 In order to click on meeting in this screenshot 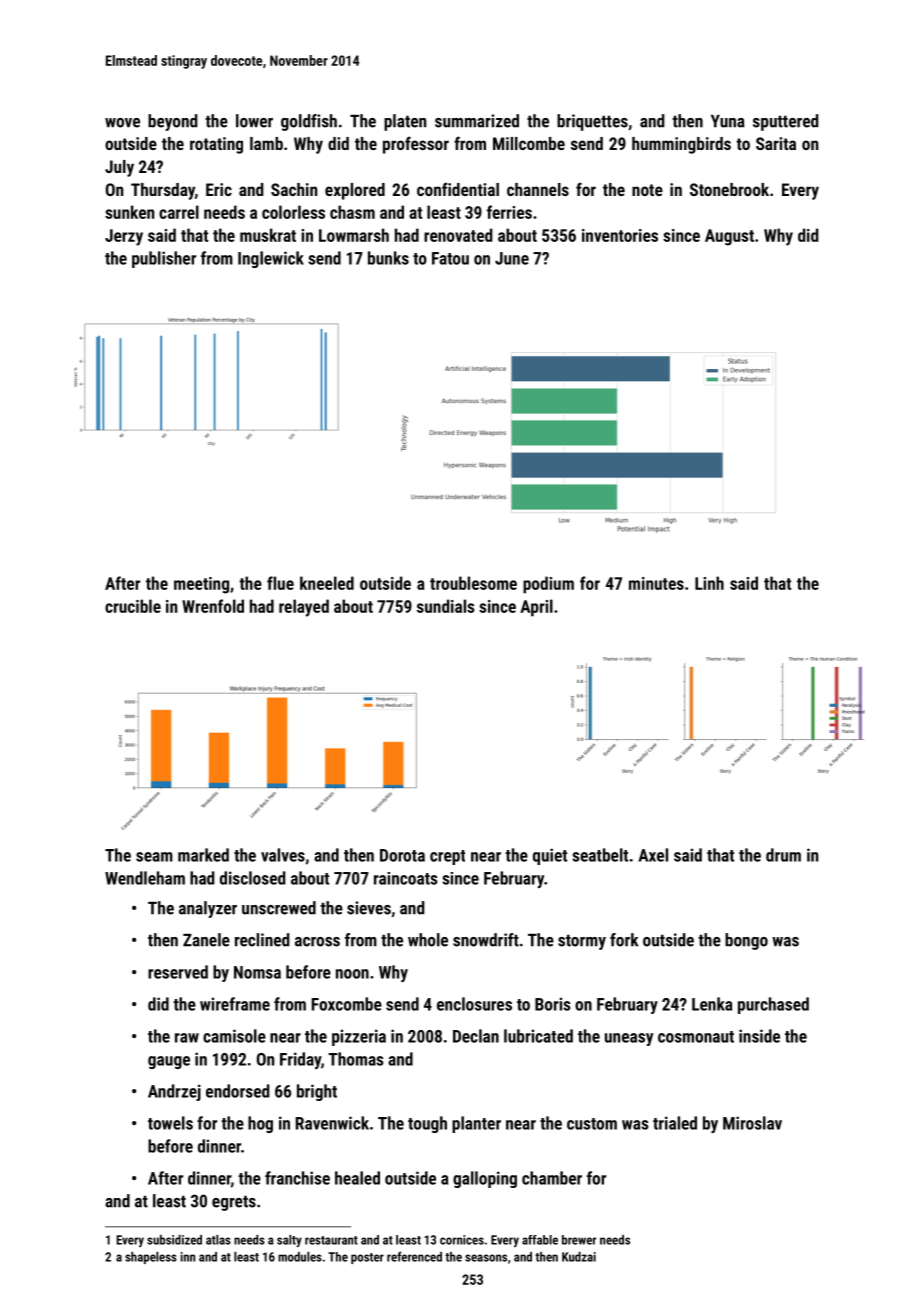, I will do `click(201, 585)`.
